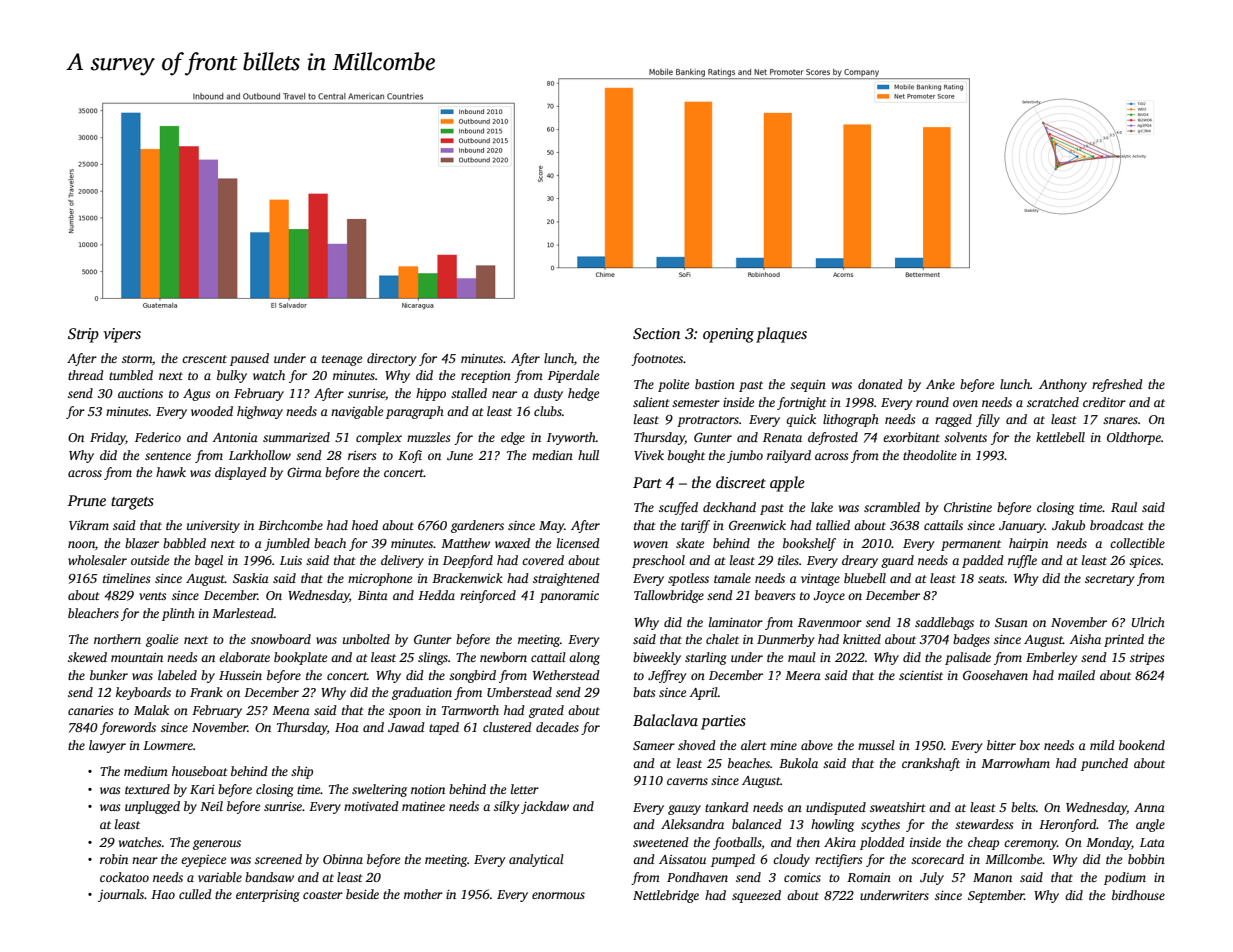  I want to click on Ivyworth, so click(571, 438).
